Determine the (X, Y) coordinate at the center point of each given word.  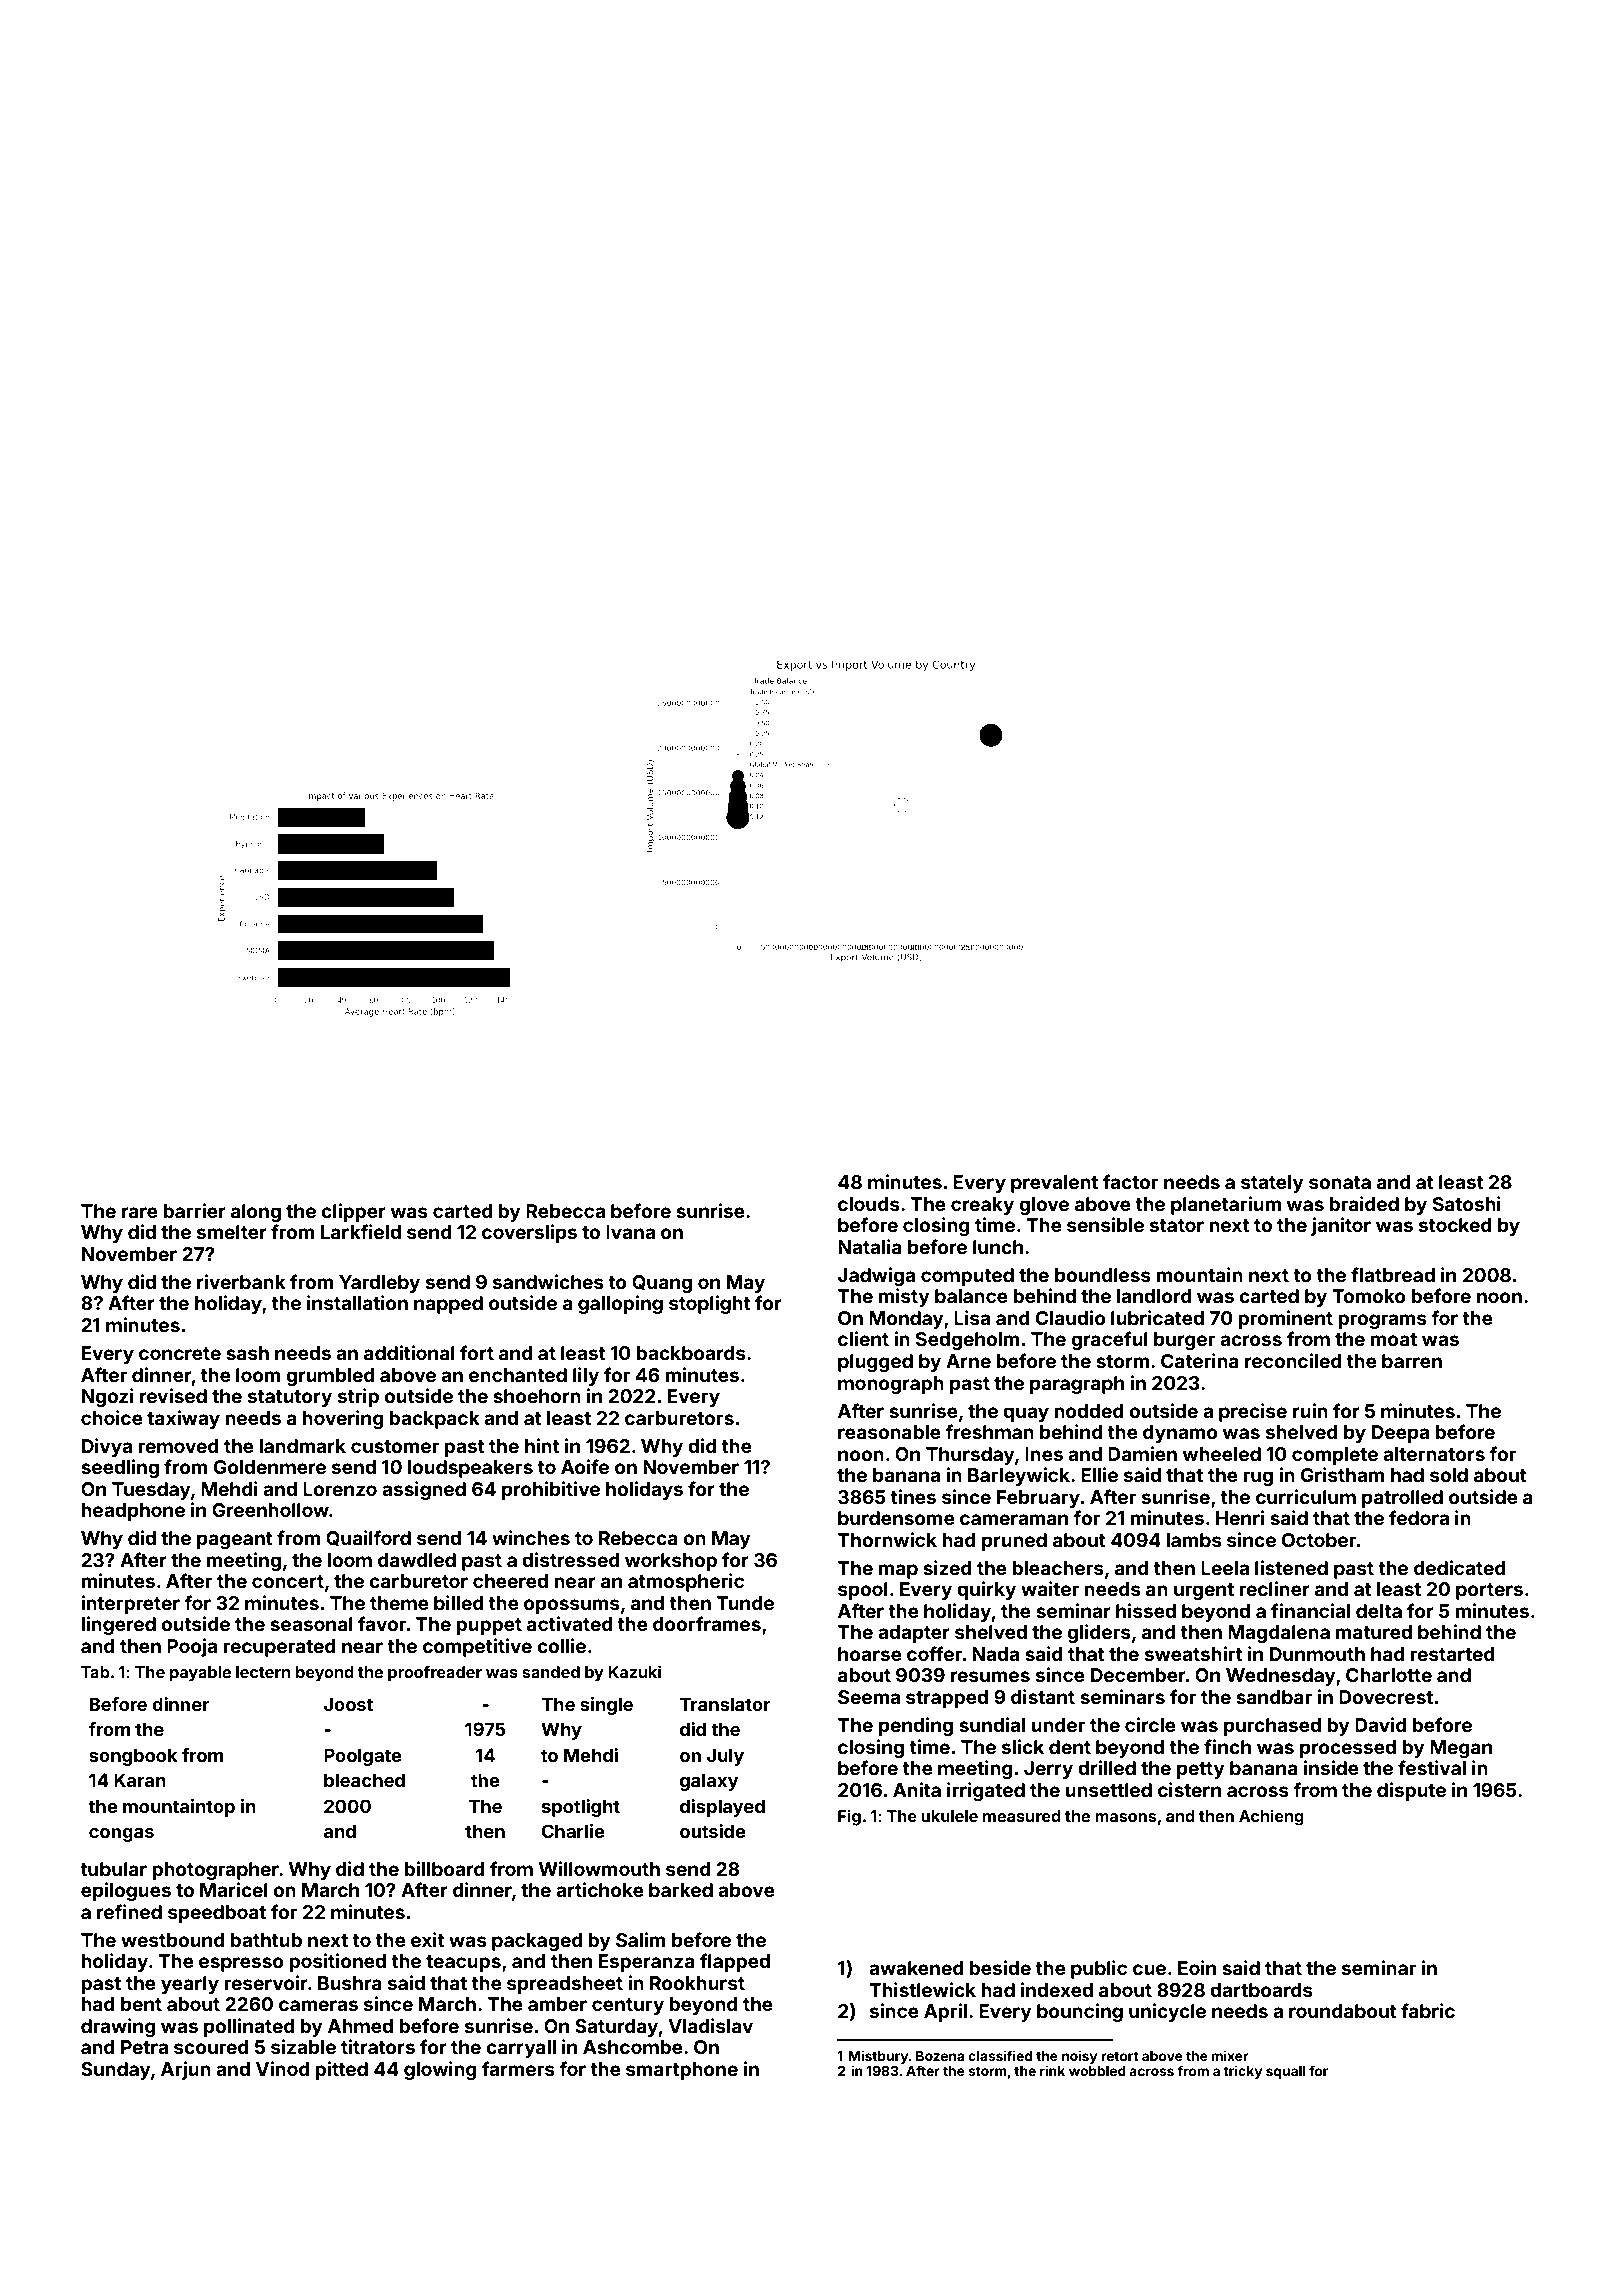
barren (1412, 1361)
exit (428, 1939)
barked (681, 1890)
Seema (869, 1697)
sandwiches (548, 1281)
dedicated (1459, 1567)
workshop (671, 1562)
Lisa (972, 1317)
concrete (180, 1353)
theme (399, 1603)
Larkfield (361, 1231)
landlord (1154, 1296)
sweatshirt (1194, 1653)
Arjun (186, 2070)
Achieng (1271, 1817)
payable (200, 1674)
